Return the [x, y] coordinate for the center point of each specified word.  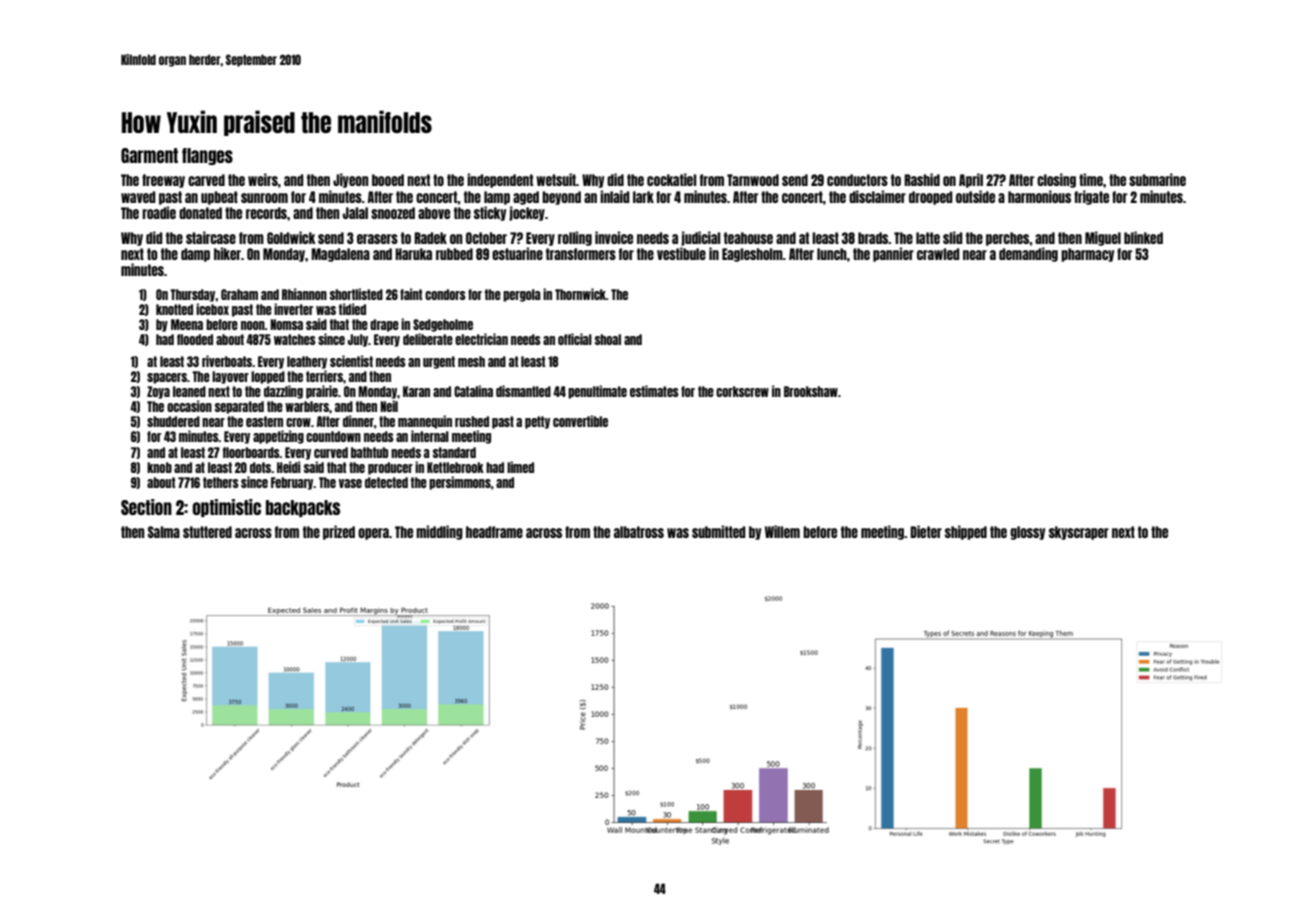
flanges [207, 156]
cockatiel [671, 179]
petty [537, 422]
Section [146, 507]
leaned [189, 391]
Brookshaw [811, 391]
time [1091, 179]
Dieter [926, 531]
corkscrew [742, 391]
